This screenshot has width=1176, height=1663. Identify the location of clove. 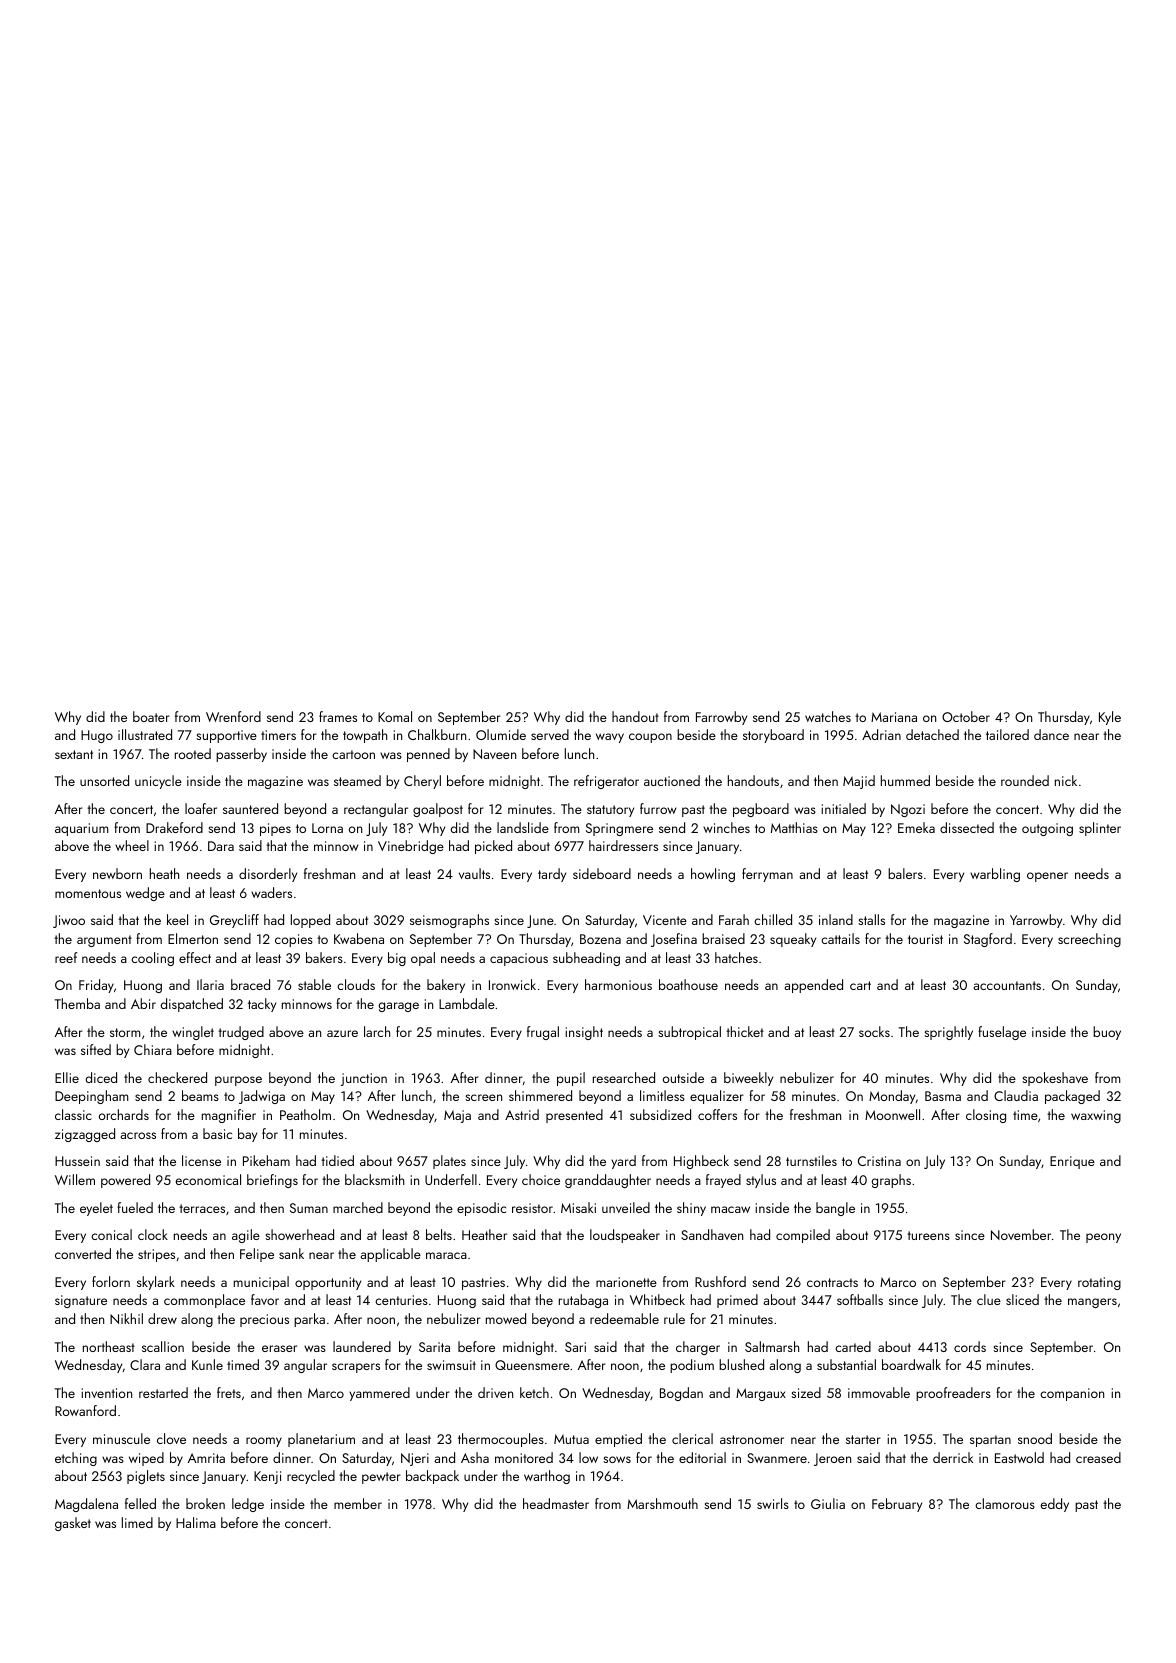
(171, 1438).
